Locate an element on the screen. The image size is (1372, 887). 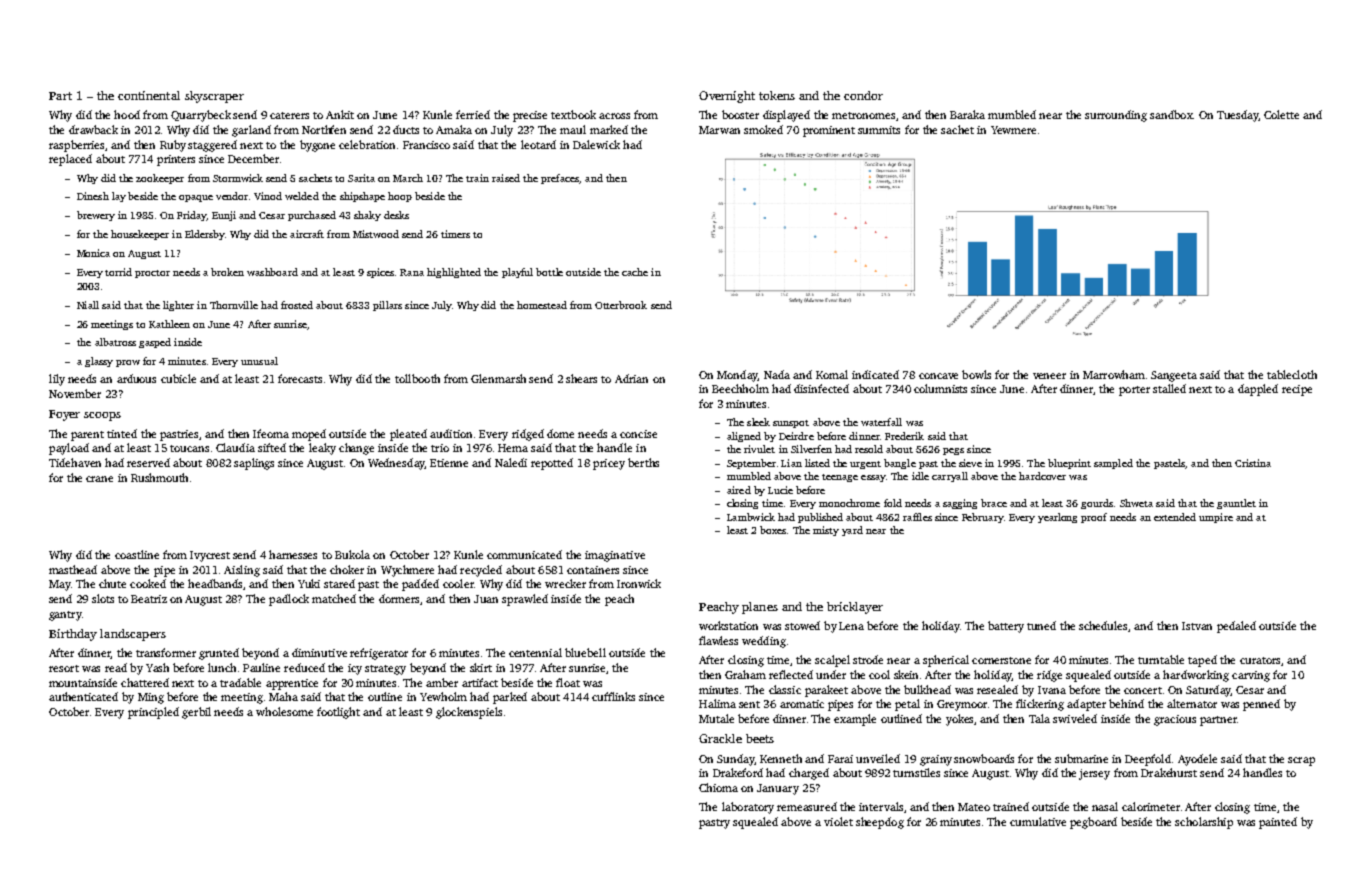
tollbooth is located at coordinates (417, 378).
